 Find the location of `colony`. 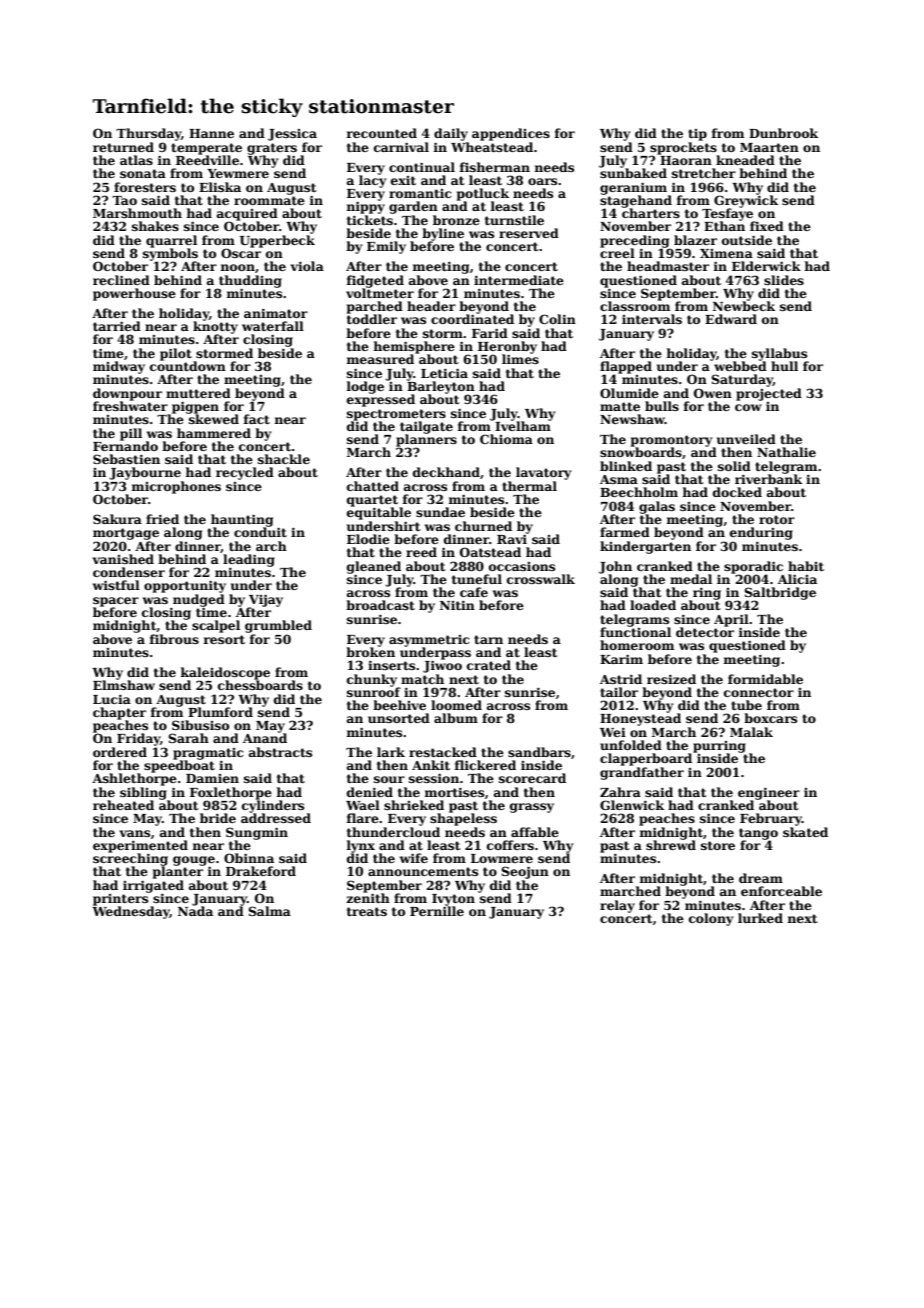

colony is located at coordinates (711, 919).
